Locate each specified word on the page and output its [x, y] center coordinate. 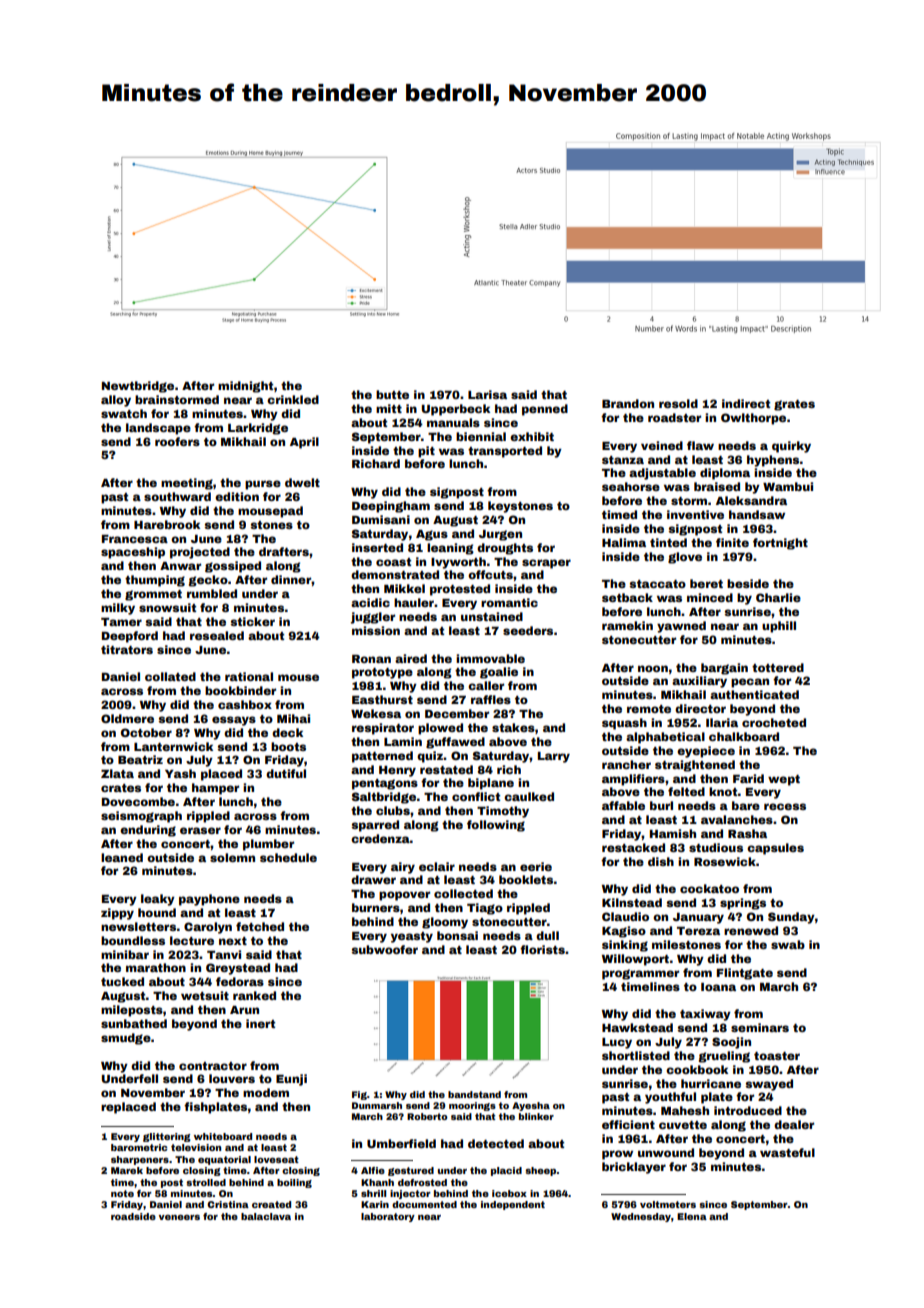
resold [678, 403]
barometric [139, 1147]
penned [545, 410]
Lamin [403, 741]
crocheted [774, 722]
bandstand [474, 1094]
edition [237, 496]
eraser [200, 830]
